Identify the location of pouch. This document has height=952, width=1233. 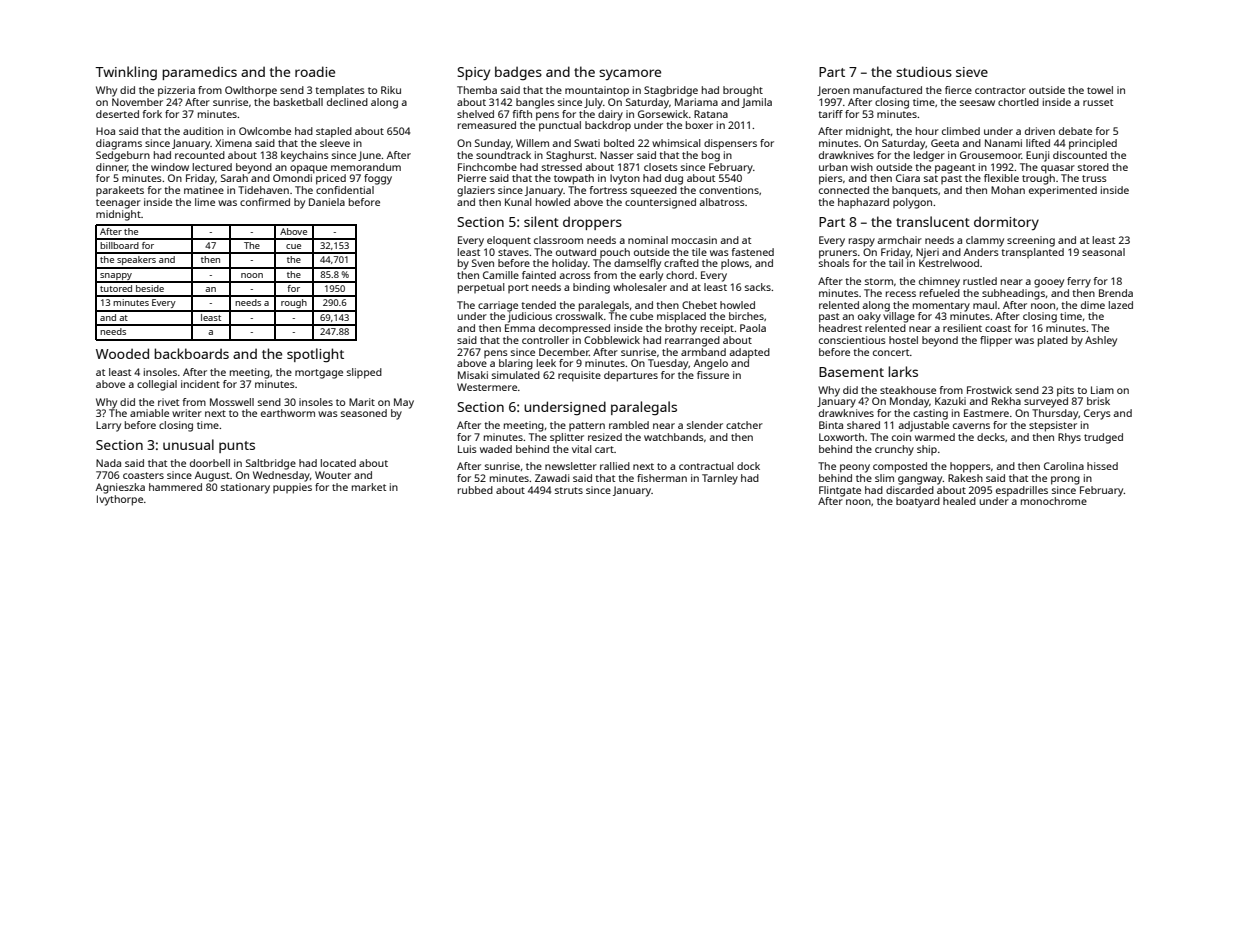
(615, 253).
